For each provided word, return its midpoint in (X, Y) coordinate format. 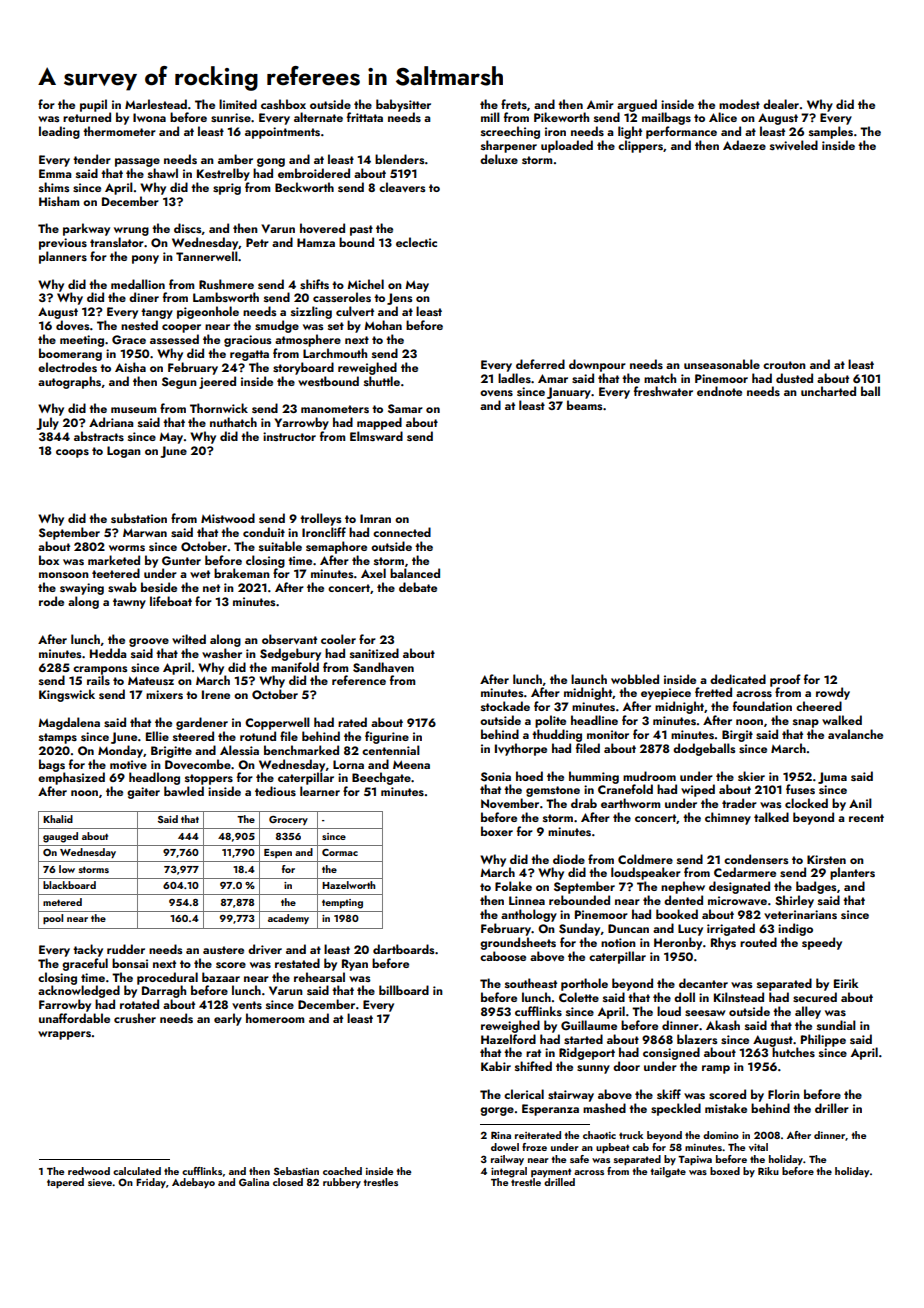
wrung (131, 231)
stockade (505, 706)
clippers (640, 146)
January (569, 393)
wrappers (64, 1035)
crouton (784, 365)
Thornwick (219, 408)
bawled (184, 791)
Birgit (737, 736)
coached (342, 1171)
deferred (540, 364)
